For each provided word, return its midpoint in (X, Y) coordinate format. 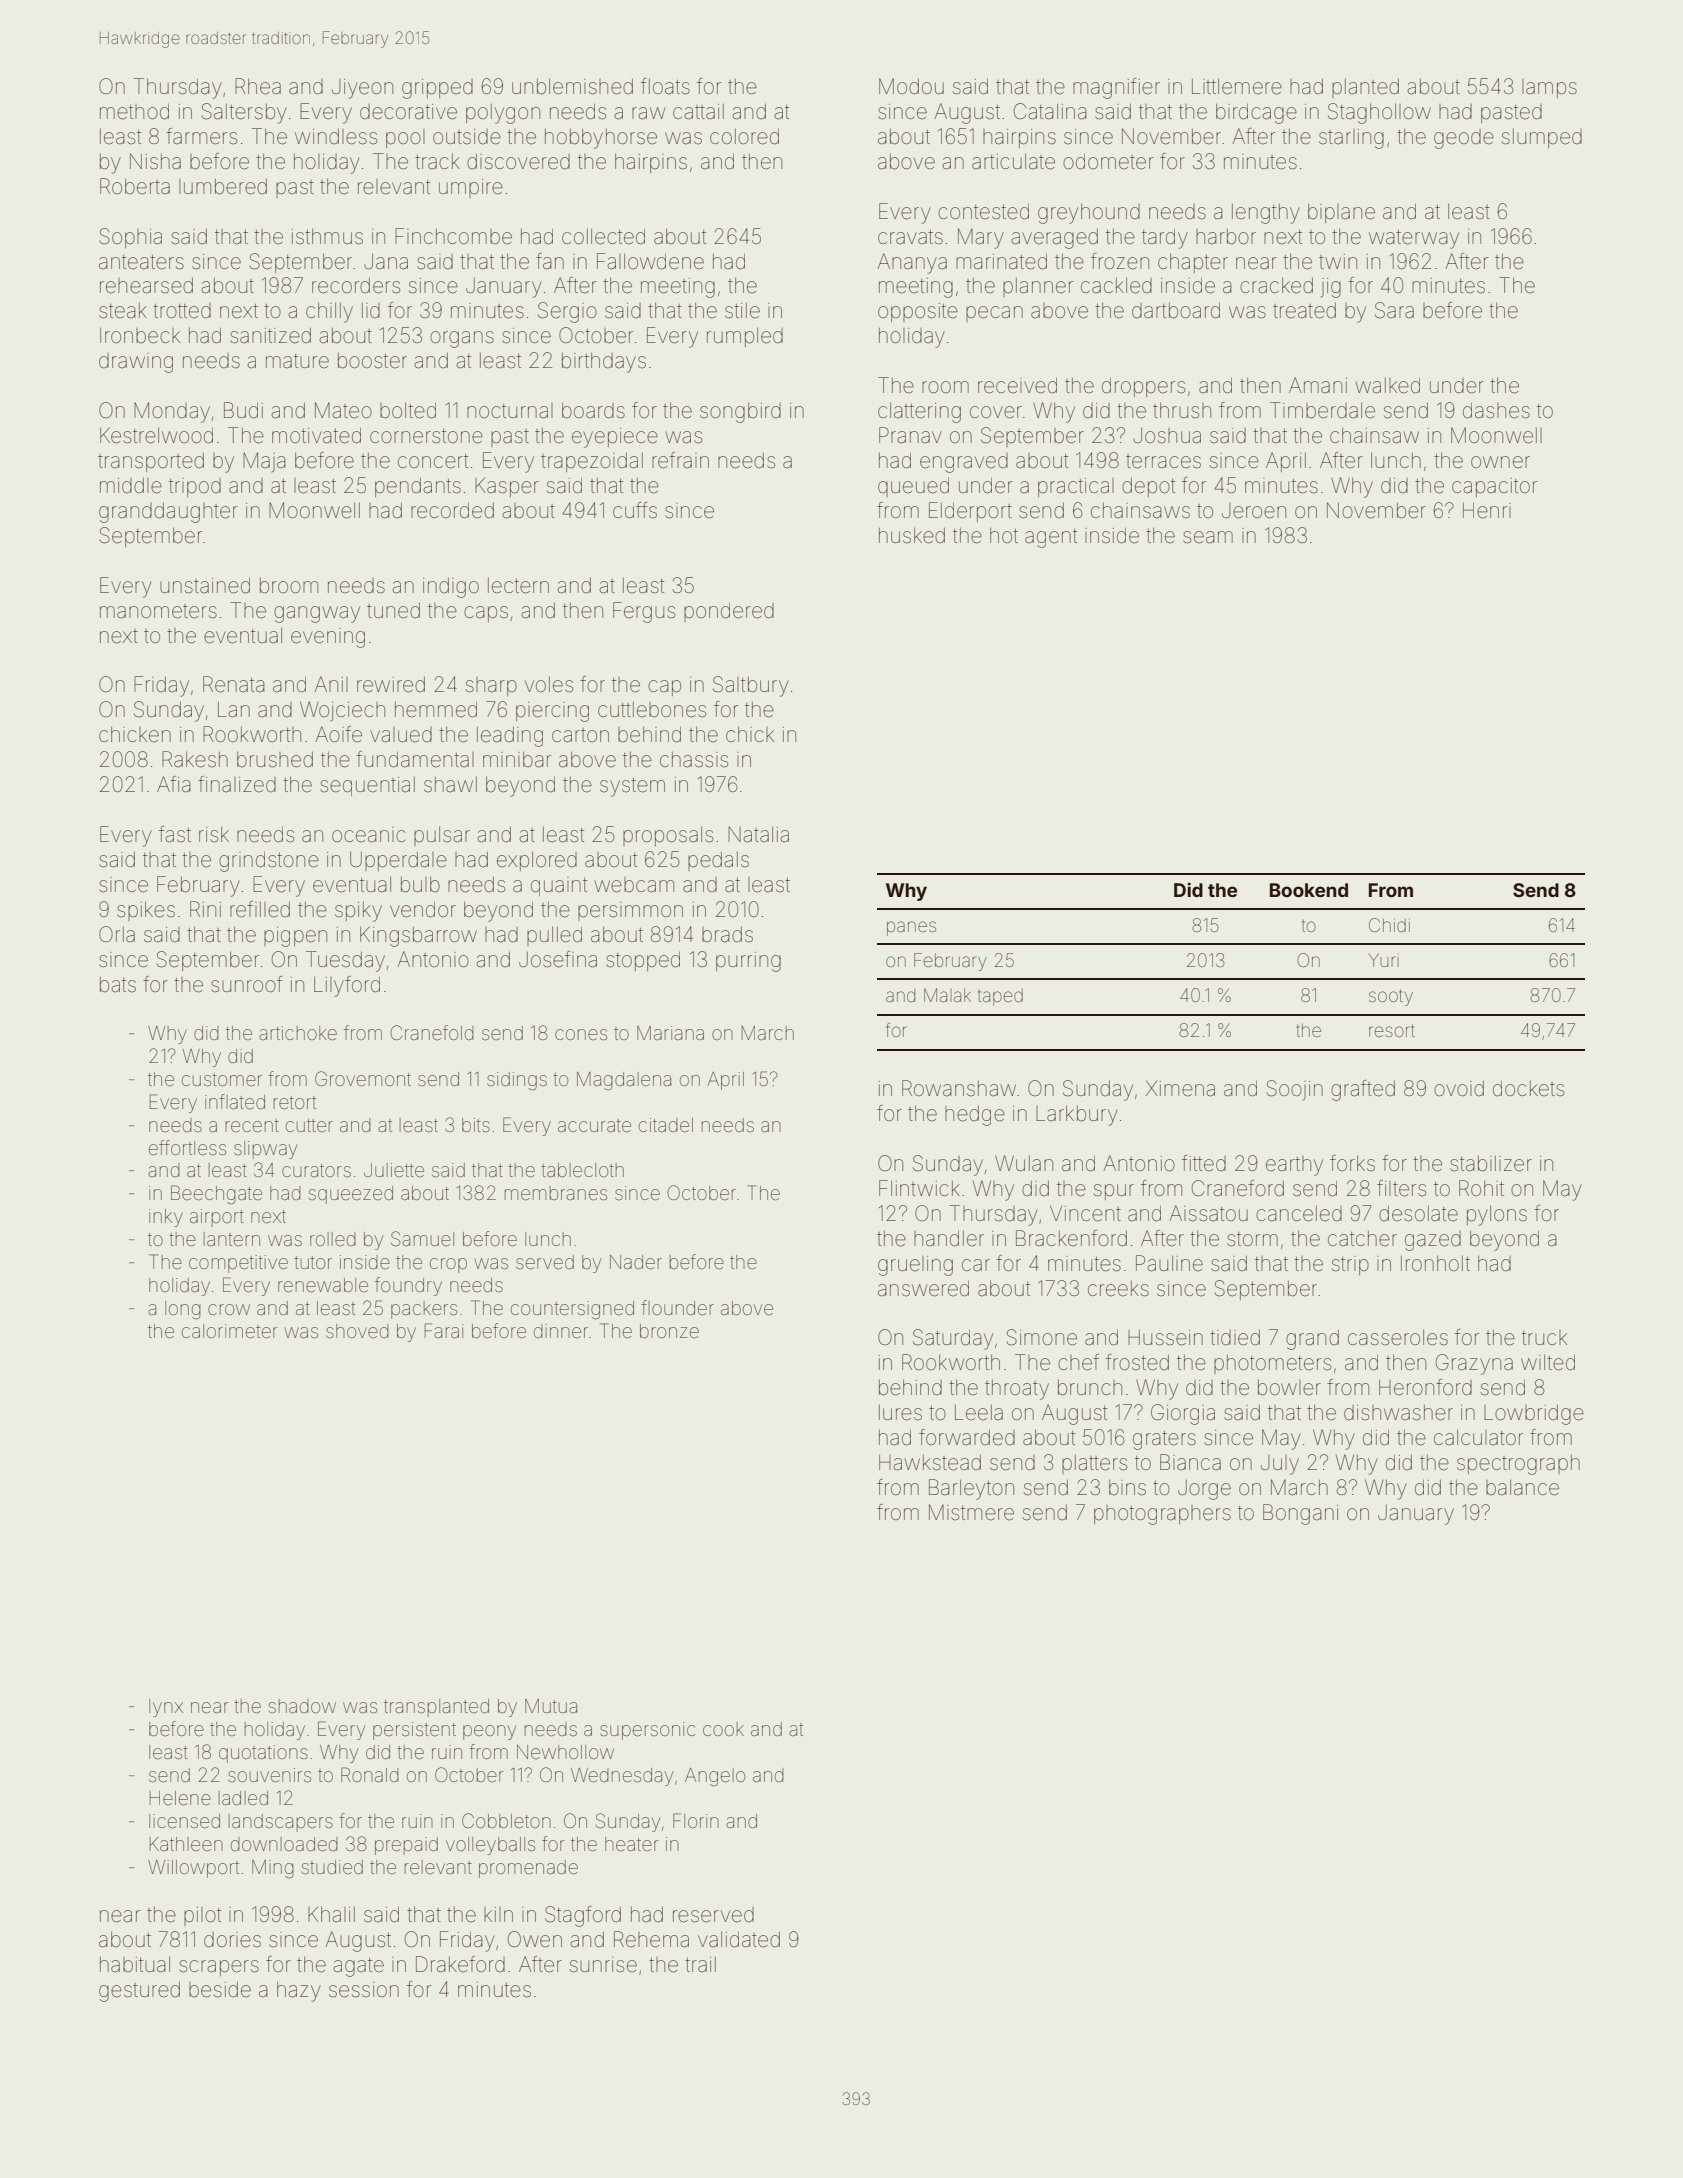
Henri (1487, 511)
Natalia (758, 834)
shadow (302, 1706)
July (1280, 1465)
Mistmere (971, 1512)
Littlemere (1237, 87)
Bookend (1309, 890)
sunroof (246, 984)
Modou (911, 86)
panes (911, 928)
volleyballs (490, 1846)
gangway (317, 614)
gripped (437, 89)
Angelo (715, 1777)
